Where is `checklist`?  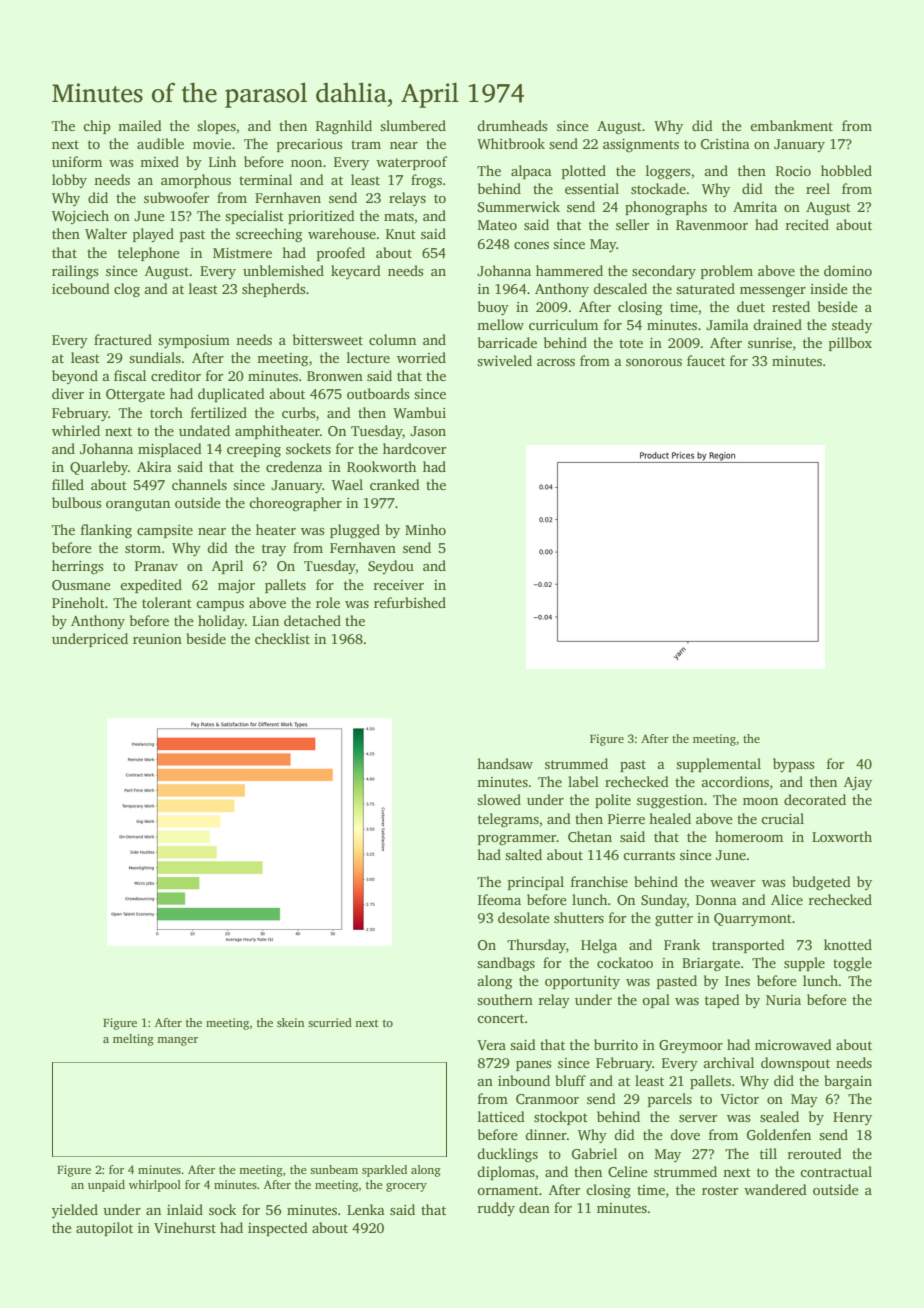
checklist is located at coordinates (282, 638).
